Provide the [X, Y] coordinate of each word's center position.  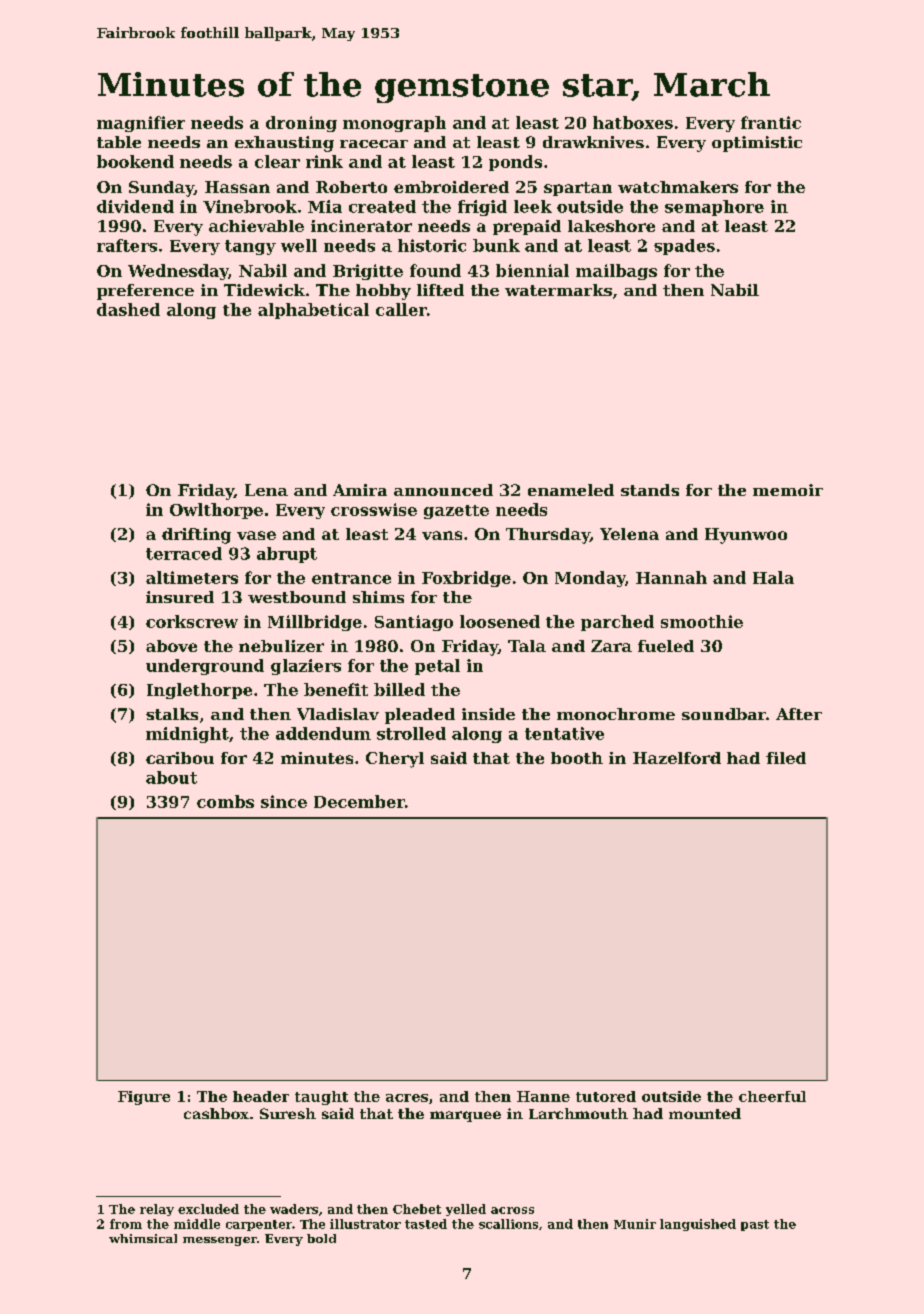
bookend [135, 161]
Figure [144, 1098]
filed [786, 758]
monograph [394, 124]
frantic [771, 122]
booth [577, 758]
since [284, 801]
